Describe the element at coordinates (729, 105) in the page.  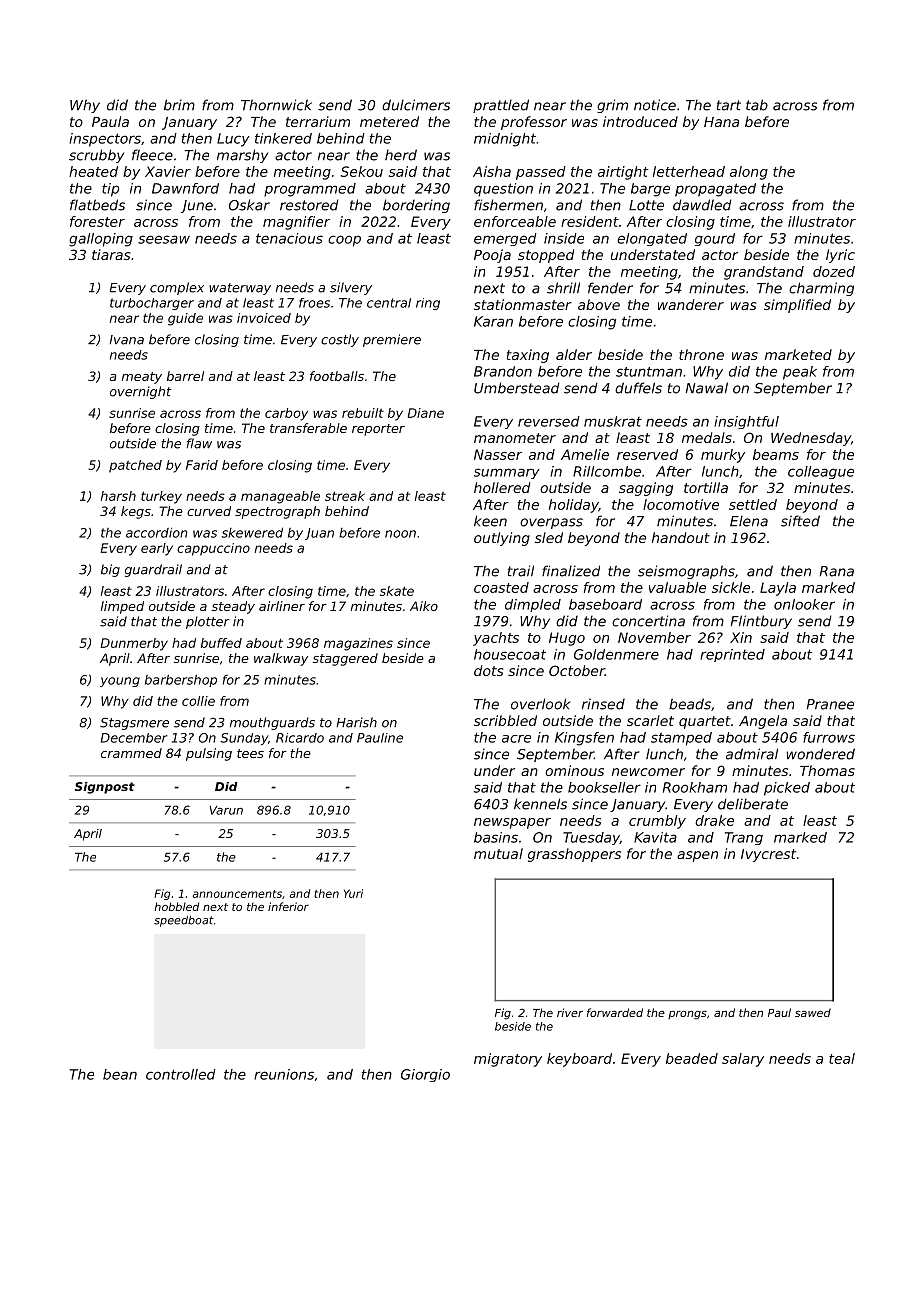
I see `tart` at that location.
